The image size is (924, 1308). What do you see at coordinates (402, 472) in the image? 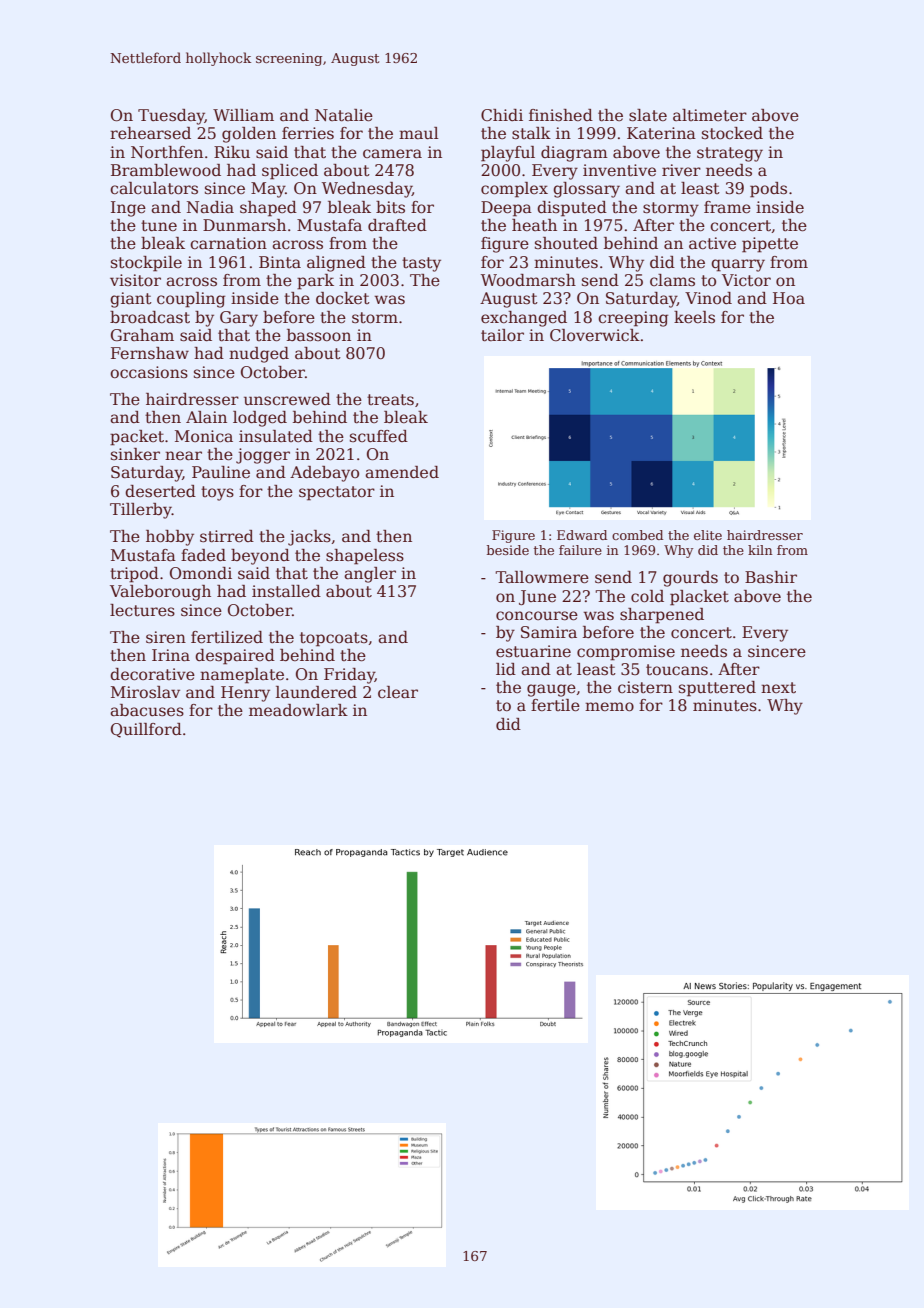
I see `amended` at bounding box center [402, 472].
